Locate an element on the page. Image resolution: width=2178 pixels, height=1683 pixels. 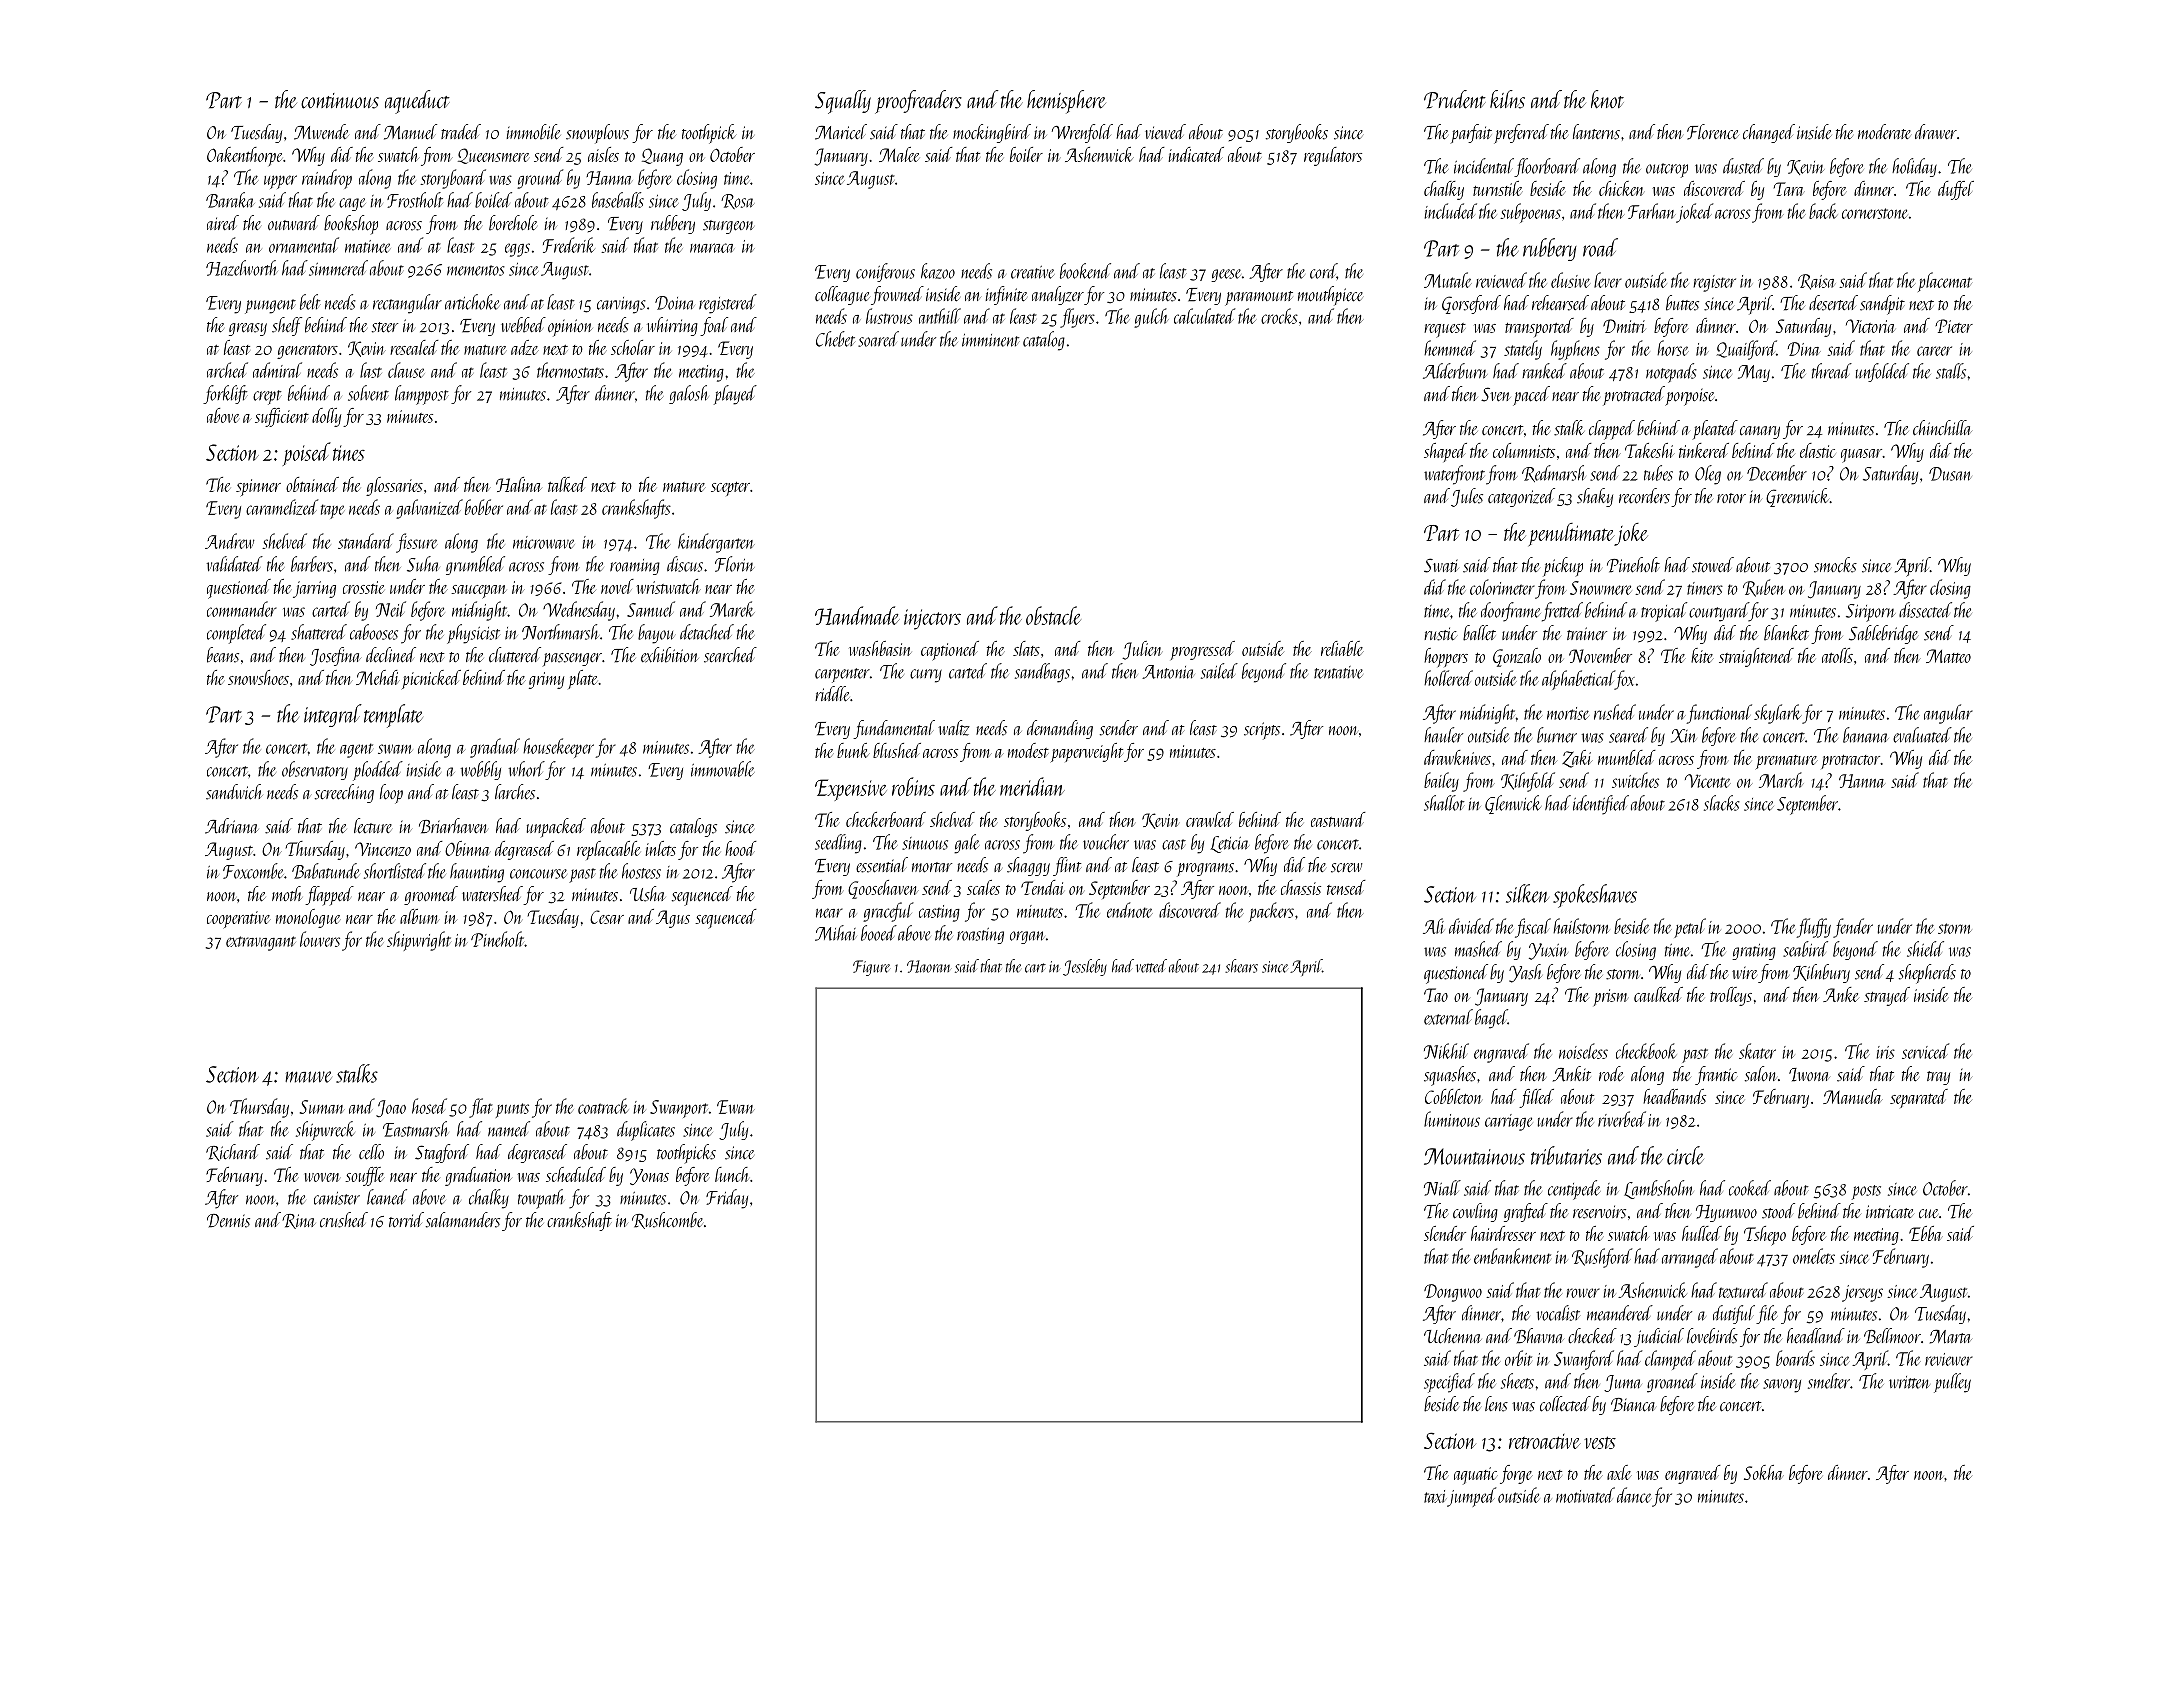
kazoo is located at coordinates (938, 271).
